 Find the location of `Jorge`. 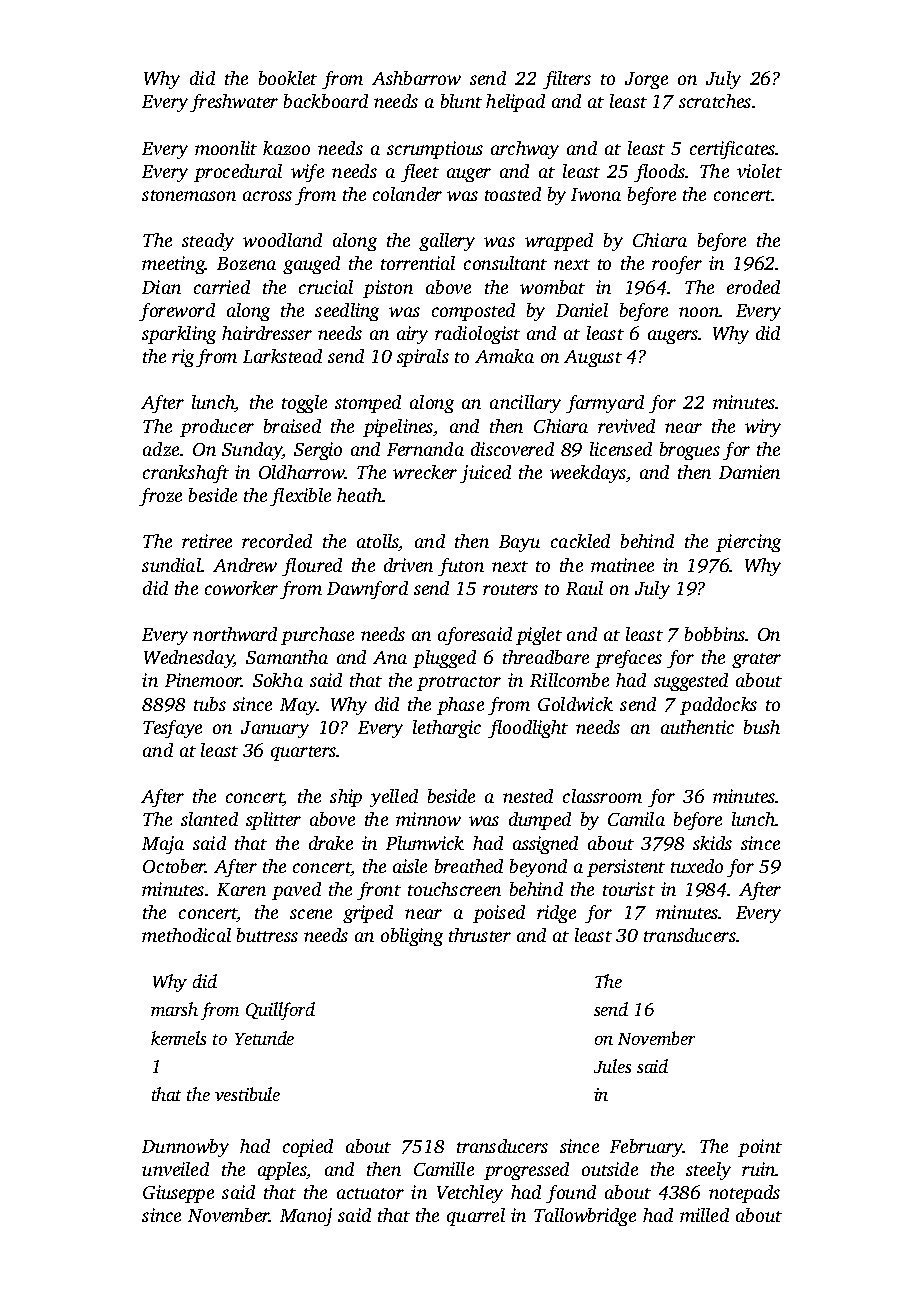

Jorge is located at coordinates (646, 80).
